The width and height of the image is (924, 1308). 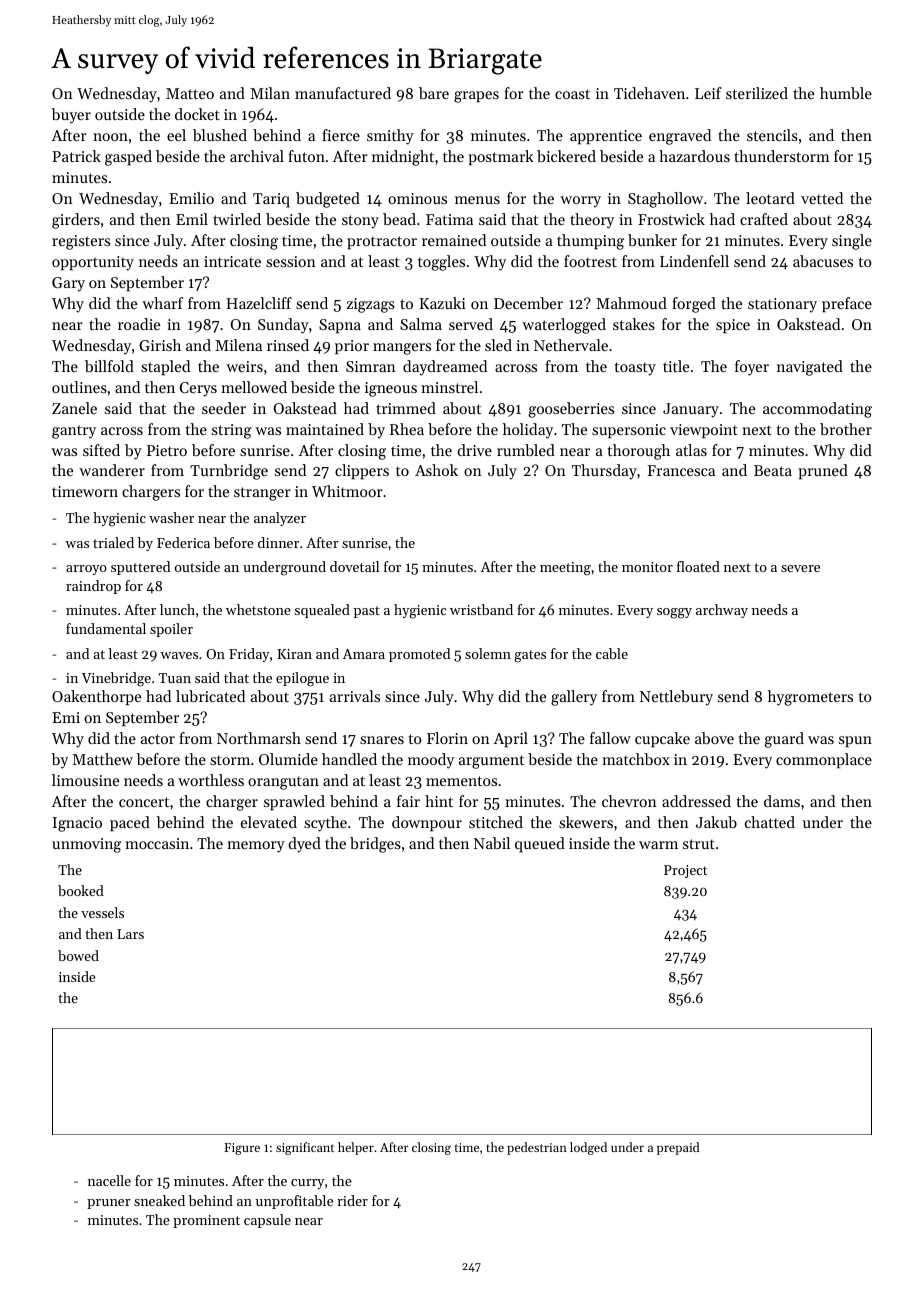 I want to click on vetted, so click(x=822, y=198).
